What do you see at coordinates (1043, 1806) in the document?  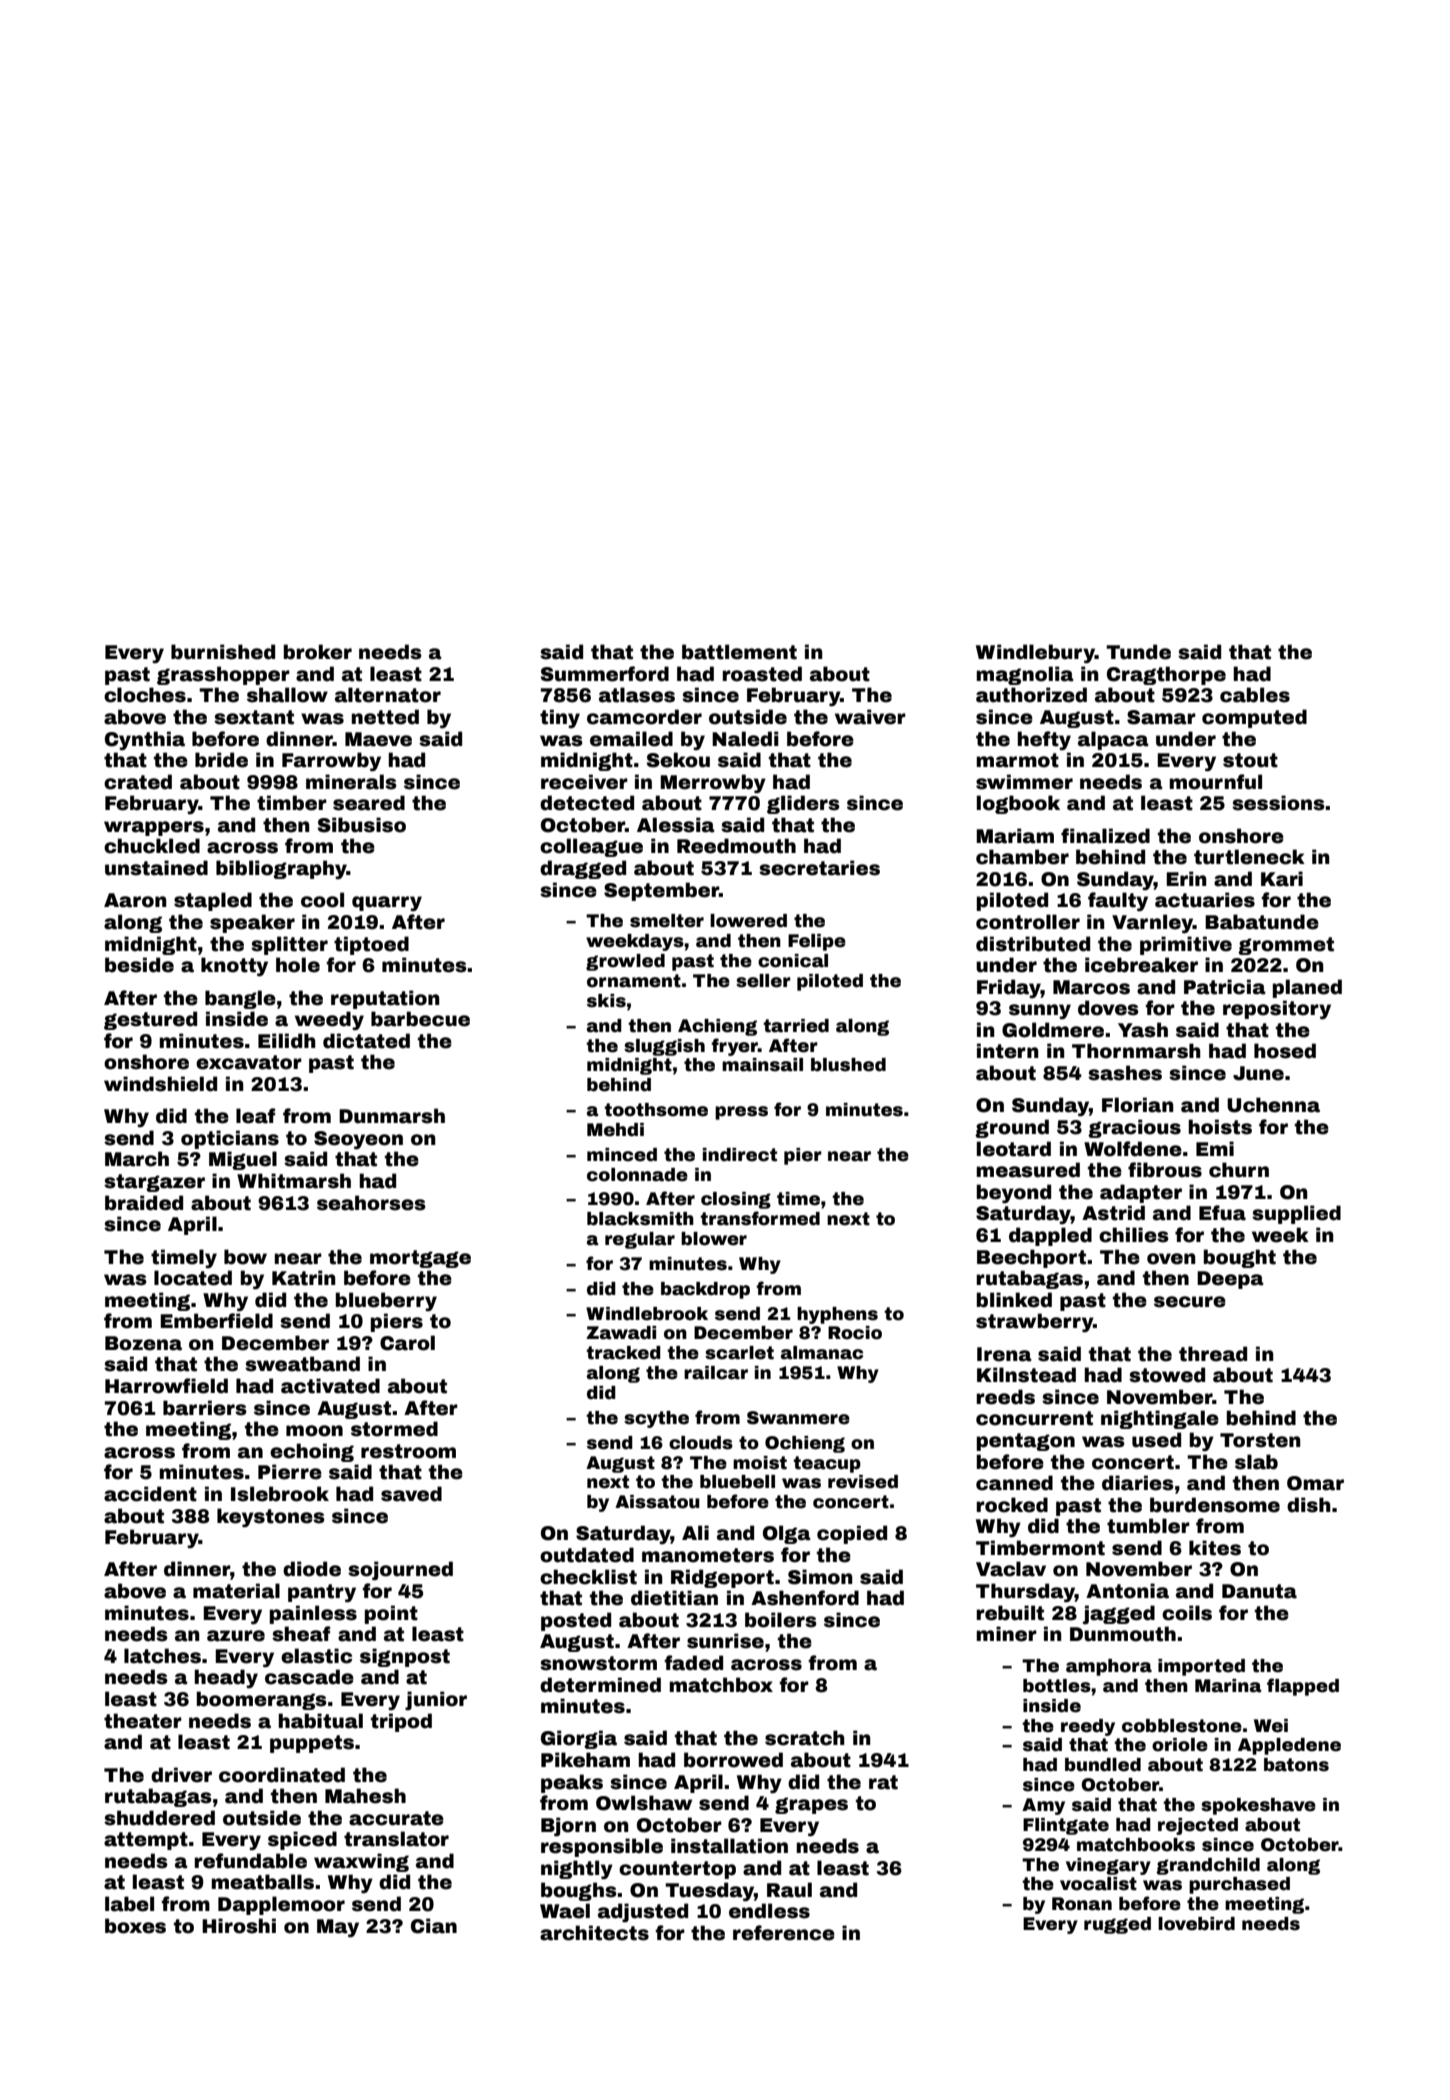 I see `Amy` at bounding box center [1043, 1806].
